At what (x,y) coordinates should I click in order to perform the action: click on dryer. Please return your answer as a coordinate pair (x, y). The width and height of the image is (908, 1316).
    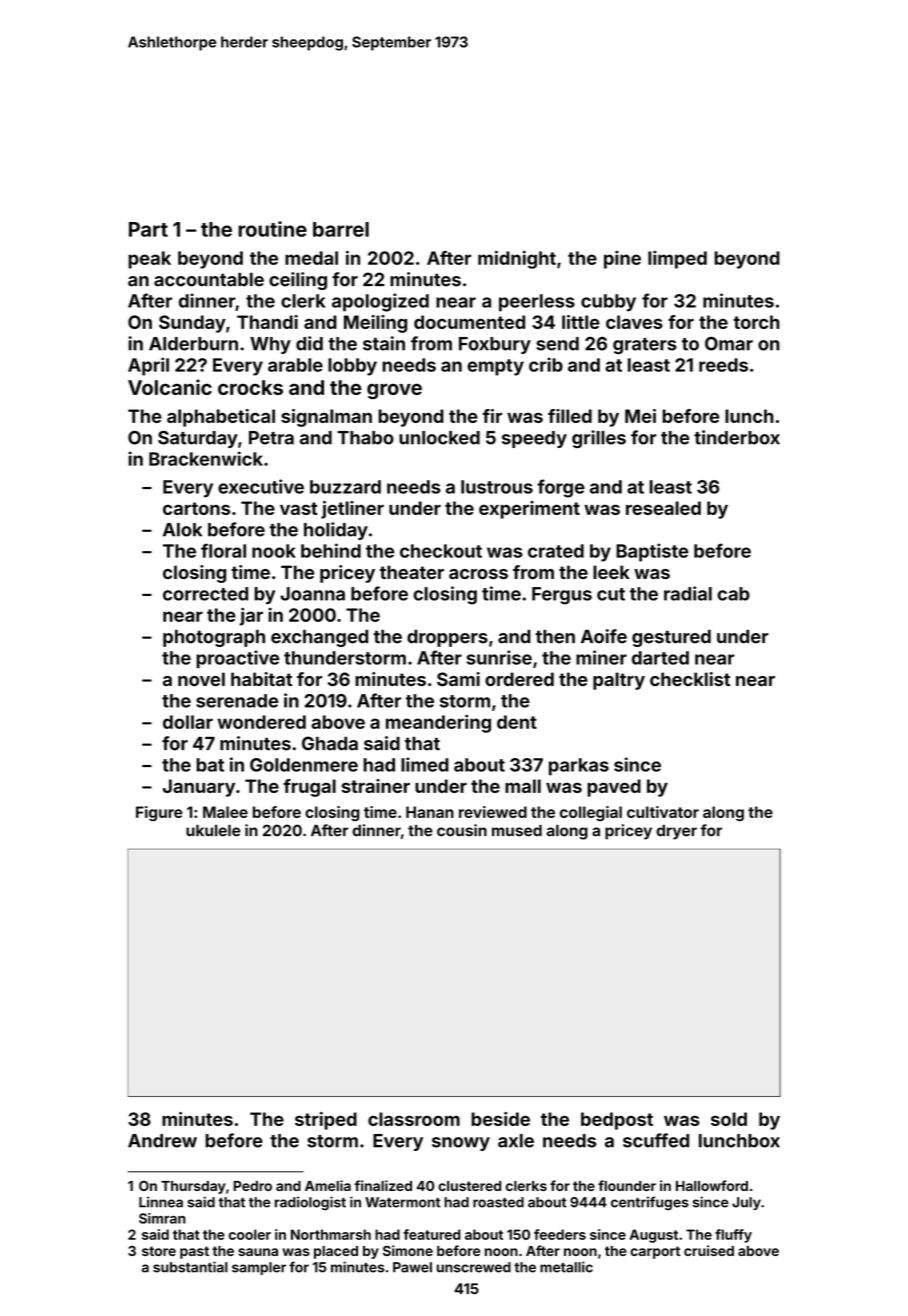
    Looking at the image, I should click on (676, 832).
